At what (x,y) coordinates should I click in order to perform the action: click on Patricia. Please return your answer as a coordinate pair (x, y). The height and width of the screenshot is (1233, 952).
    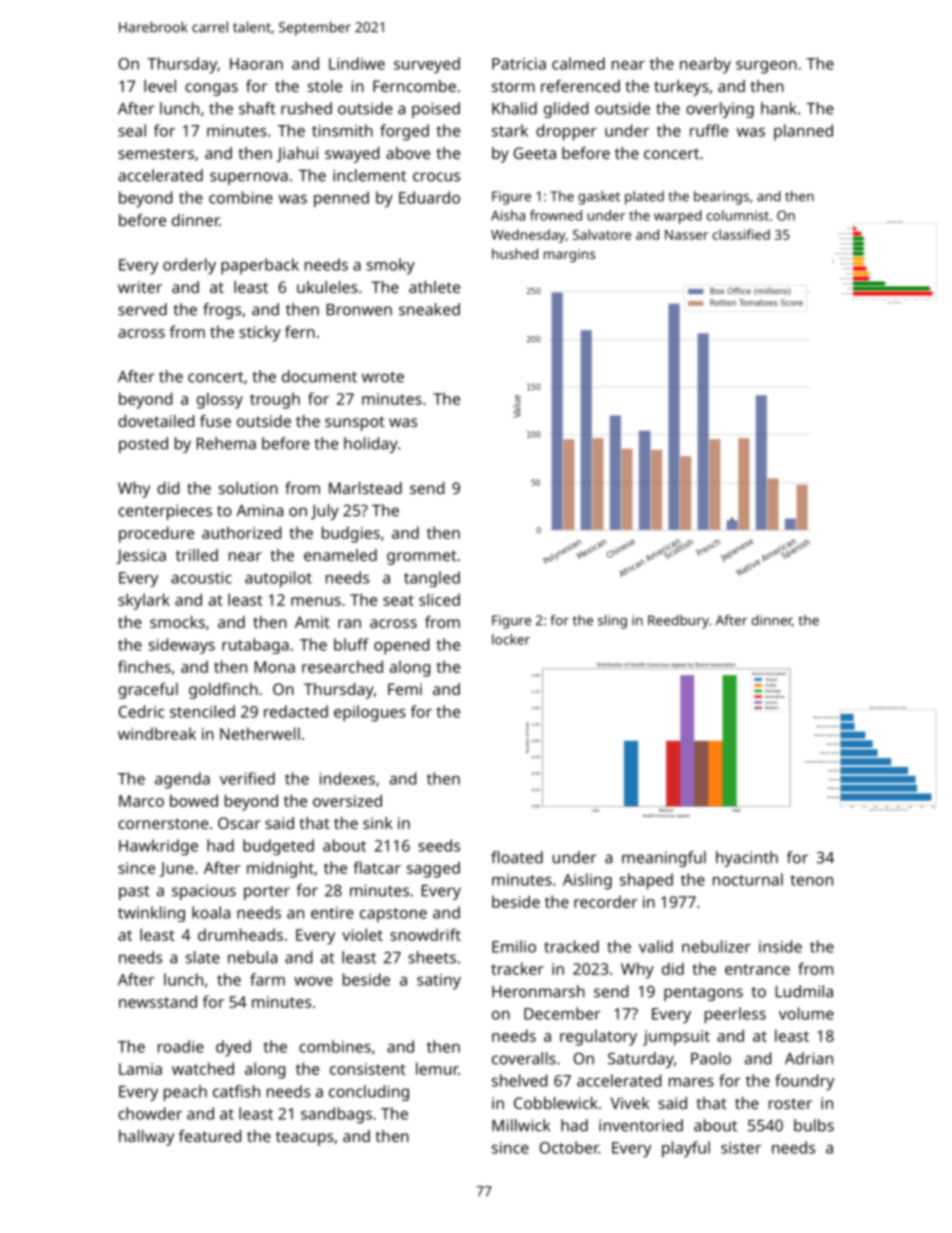
    Looking at the image, I should click on (519, 64).
